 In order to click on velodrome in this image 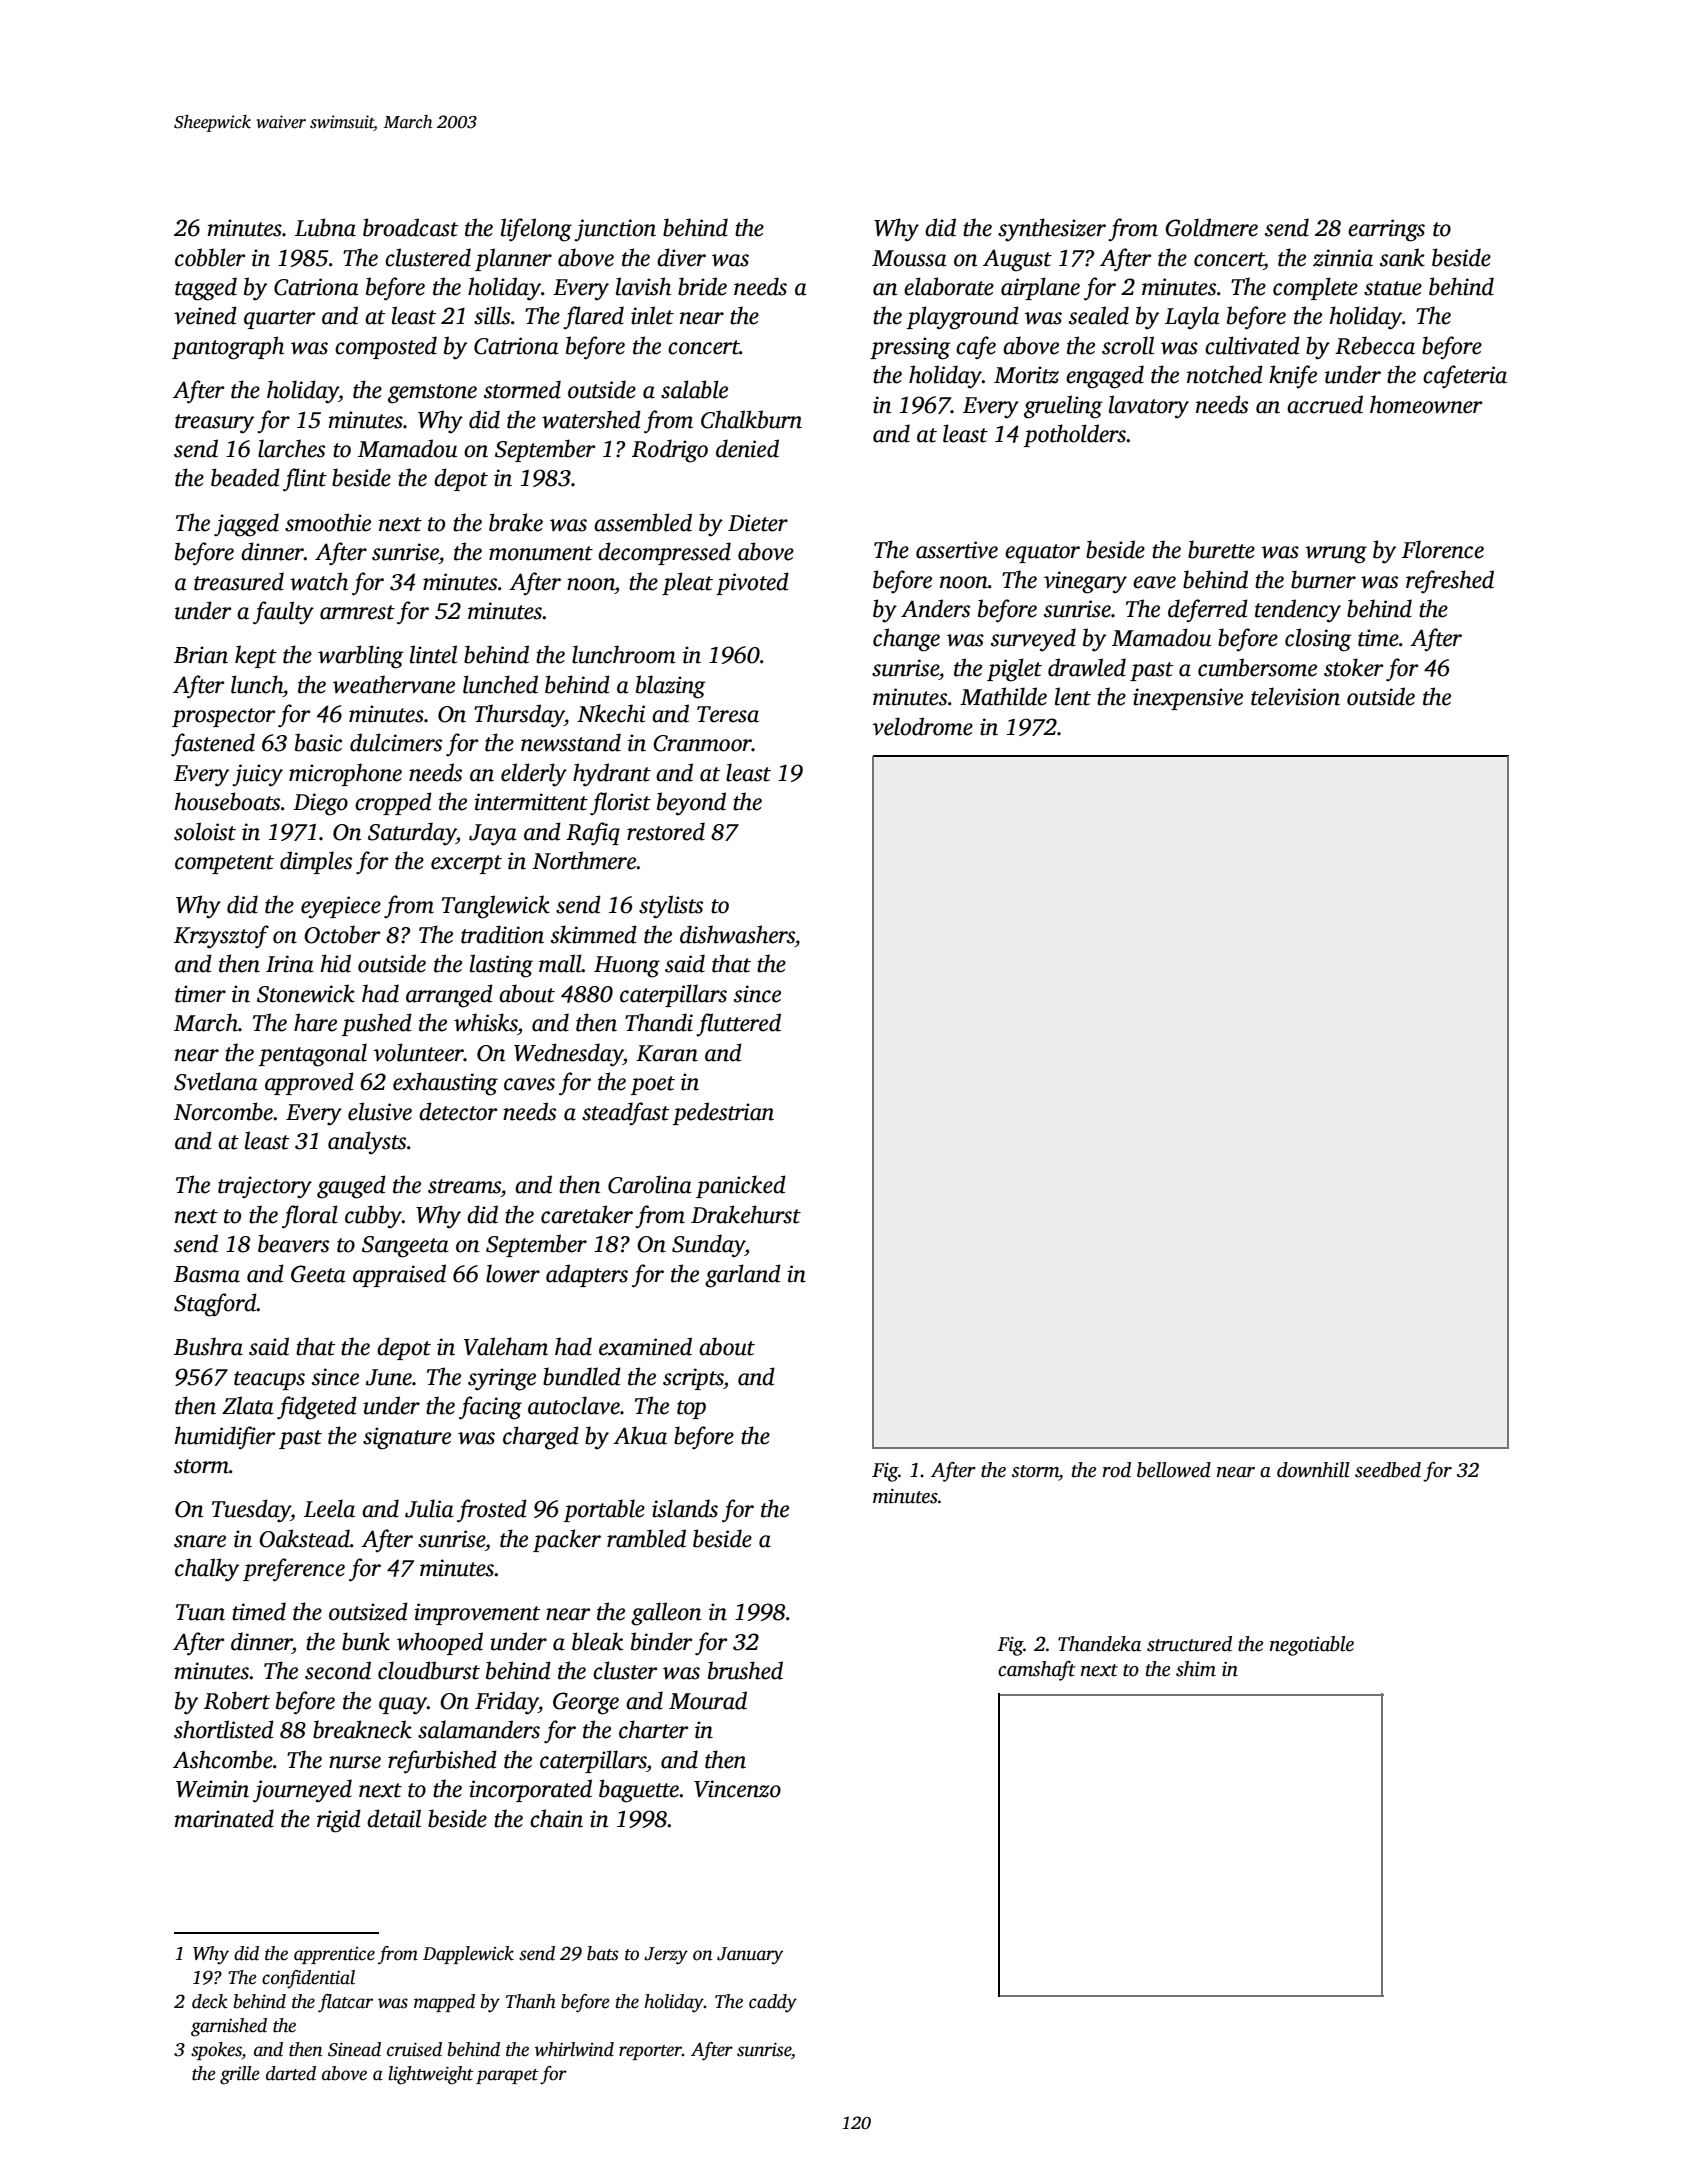, I will do `click(922, 726)`.
